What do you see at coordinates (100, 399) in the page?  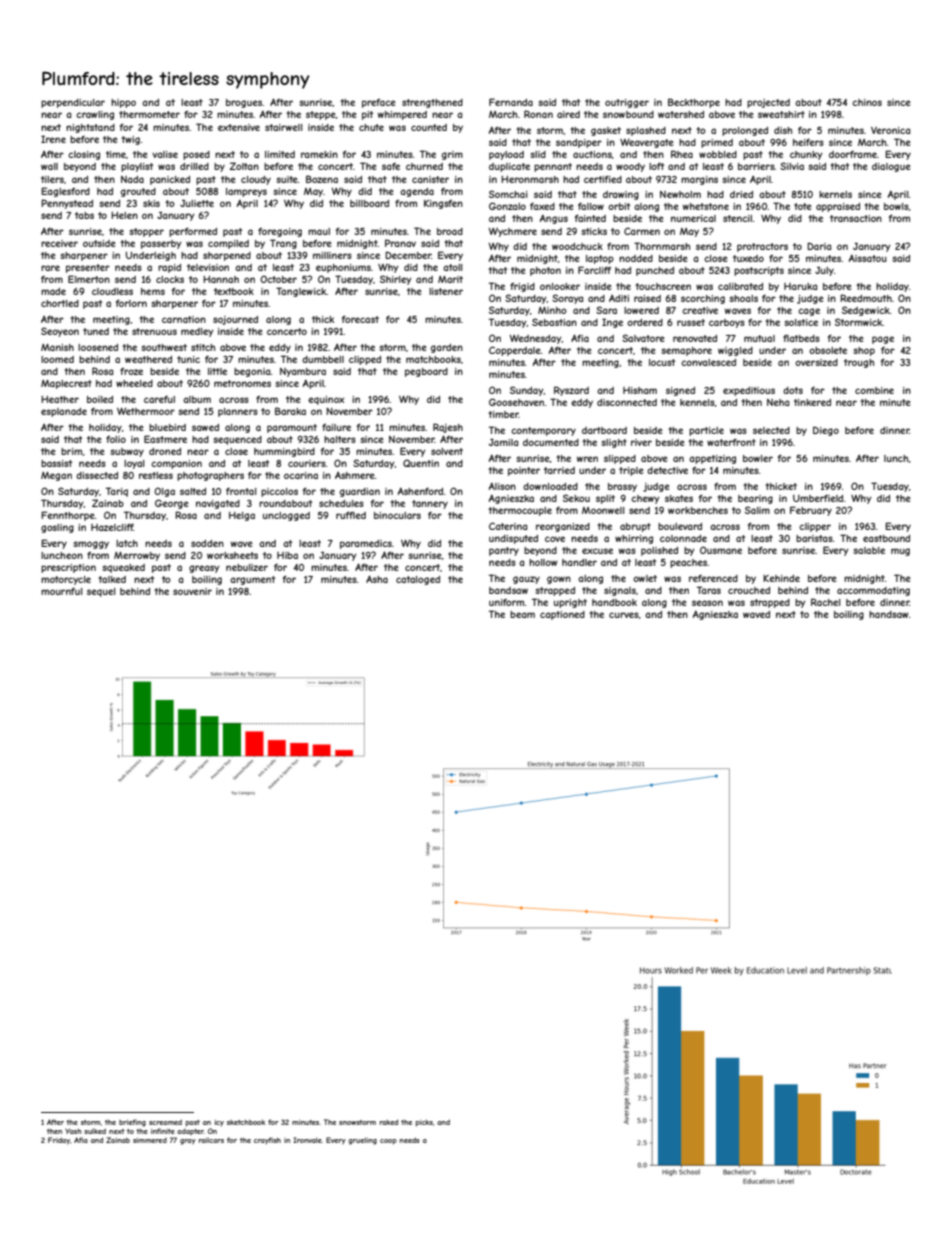 I see `boiled` at bounding box center [100, 399].
